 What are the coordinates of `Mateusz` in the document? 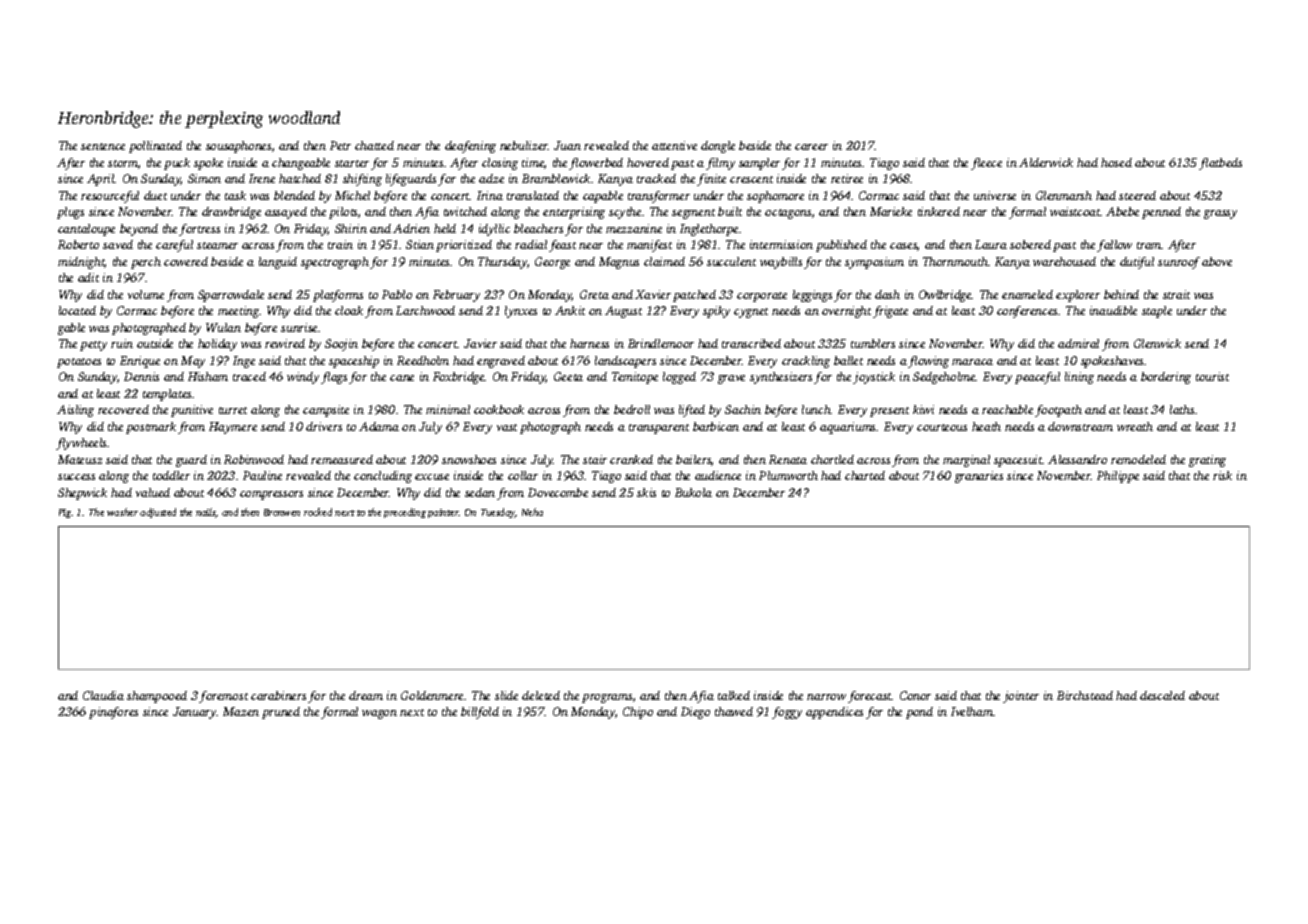 It's located at (80, 459).
